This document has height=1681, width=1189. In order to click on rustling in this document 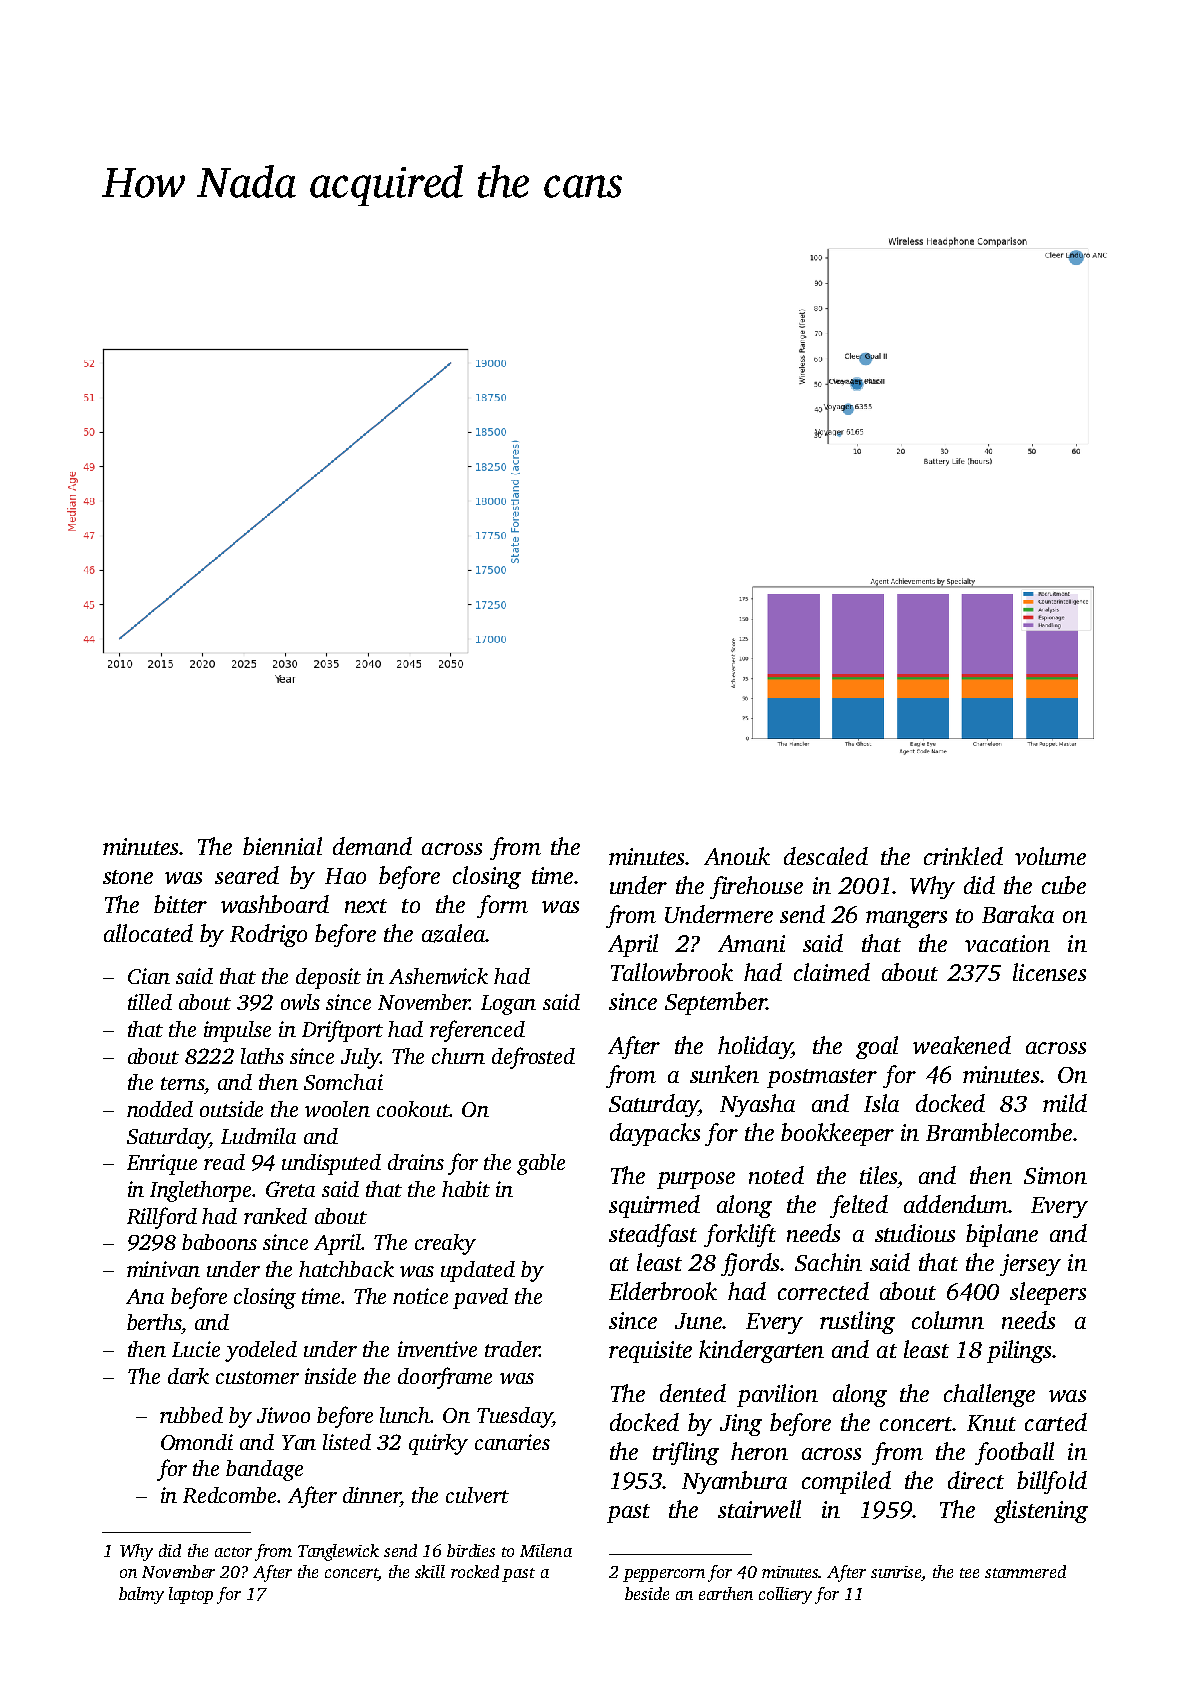, I will do `click(857, 1322)`.
